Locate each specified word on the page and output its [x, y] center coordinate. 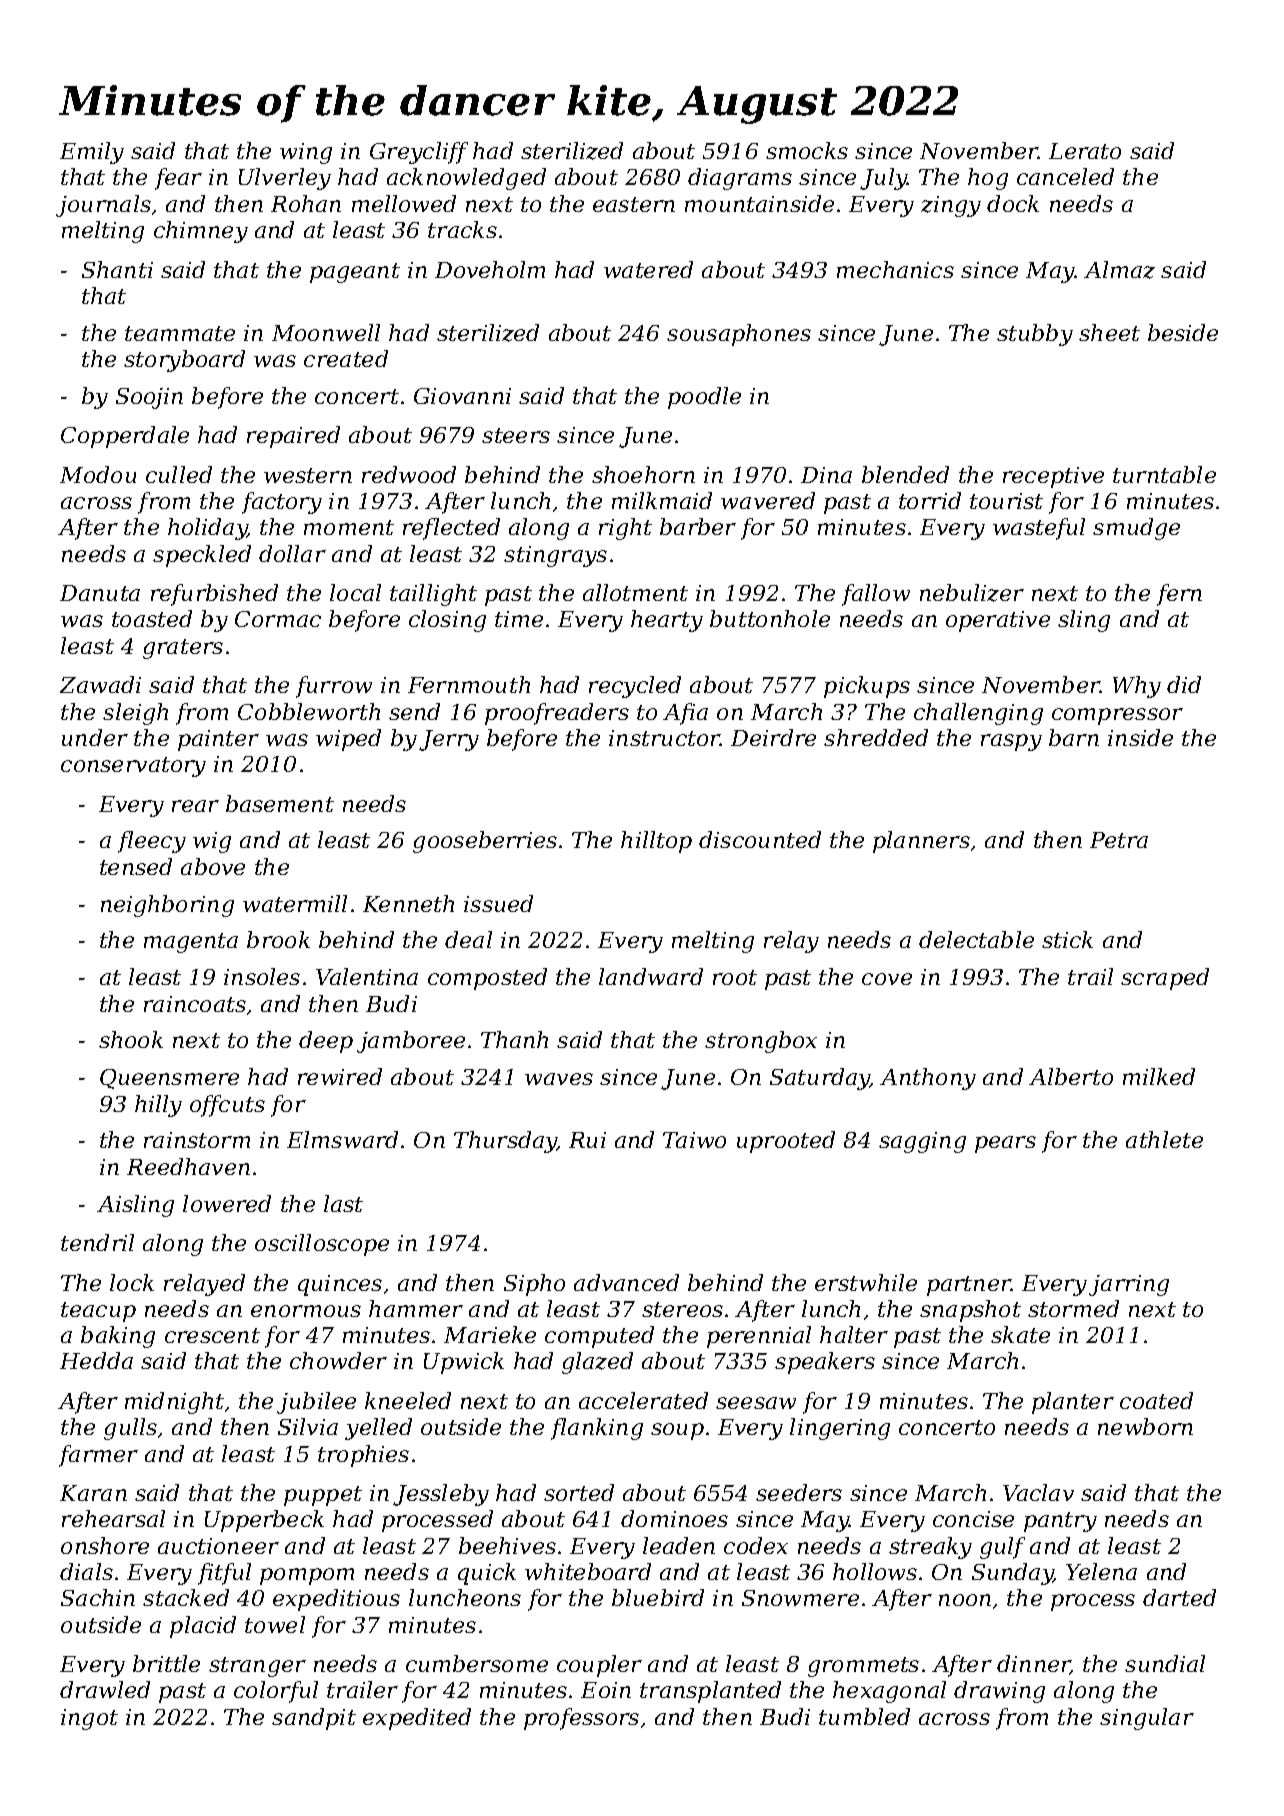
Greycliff [419, 153]
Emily [92, 153]
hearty [667, 621]
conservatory [133, 767]
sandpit [314, 1719]
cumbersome [477, 1663]
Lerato [1085, 151]
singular [1147, 1719]
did [1184, 684]
